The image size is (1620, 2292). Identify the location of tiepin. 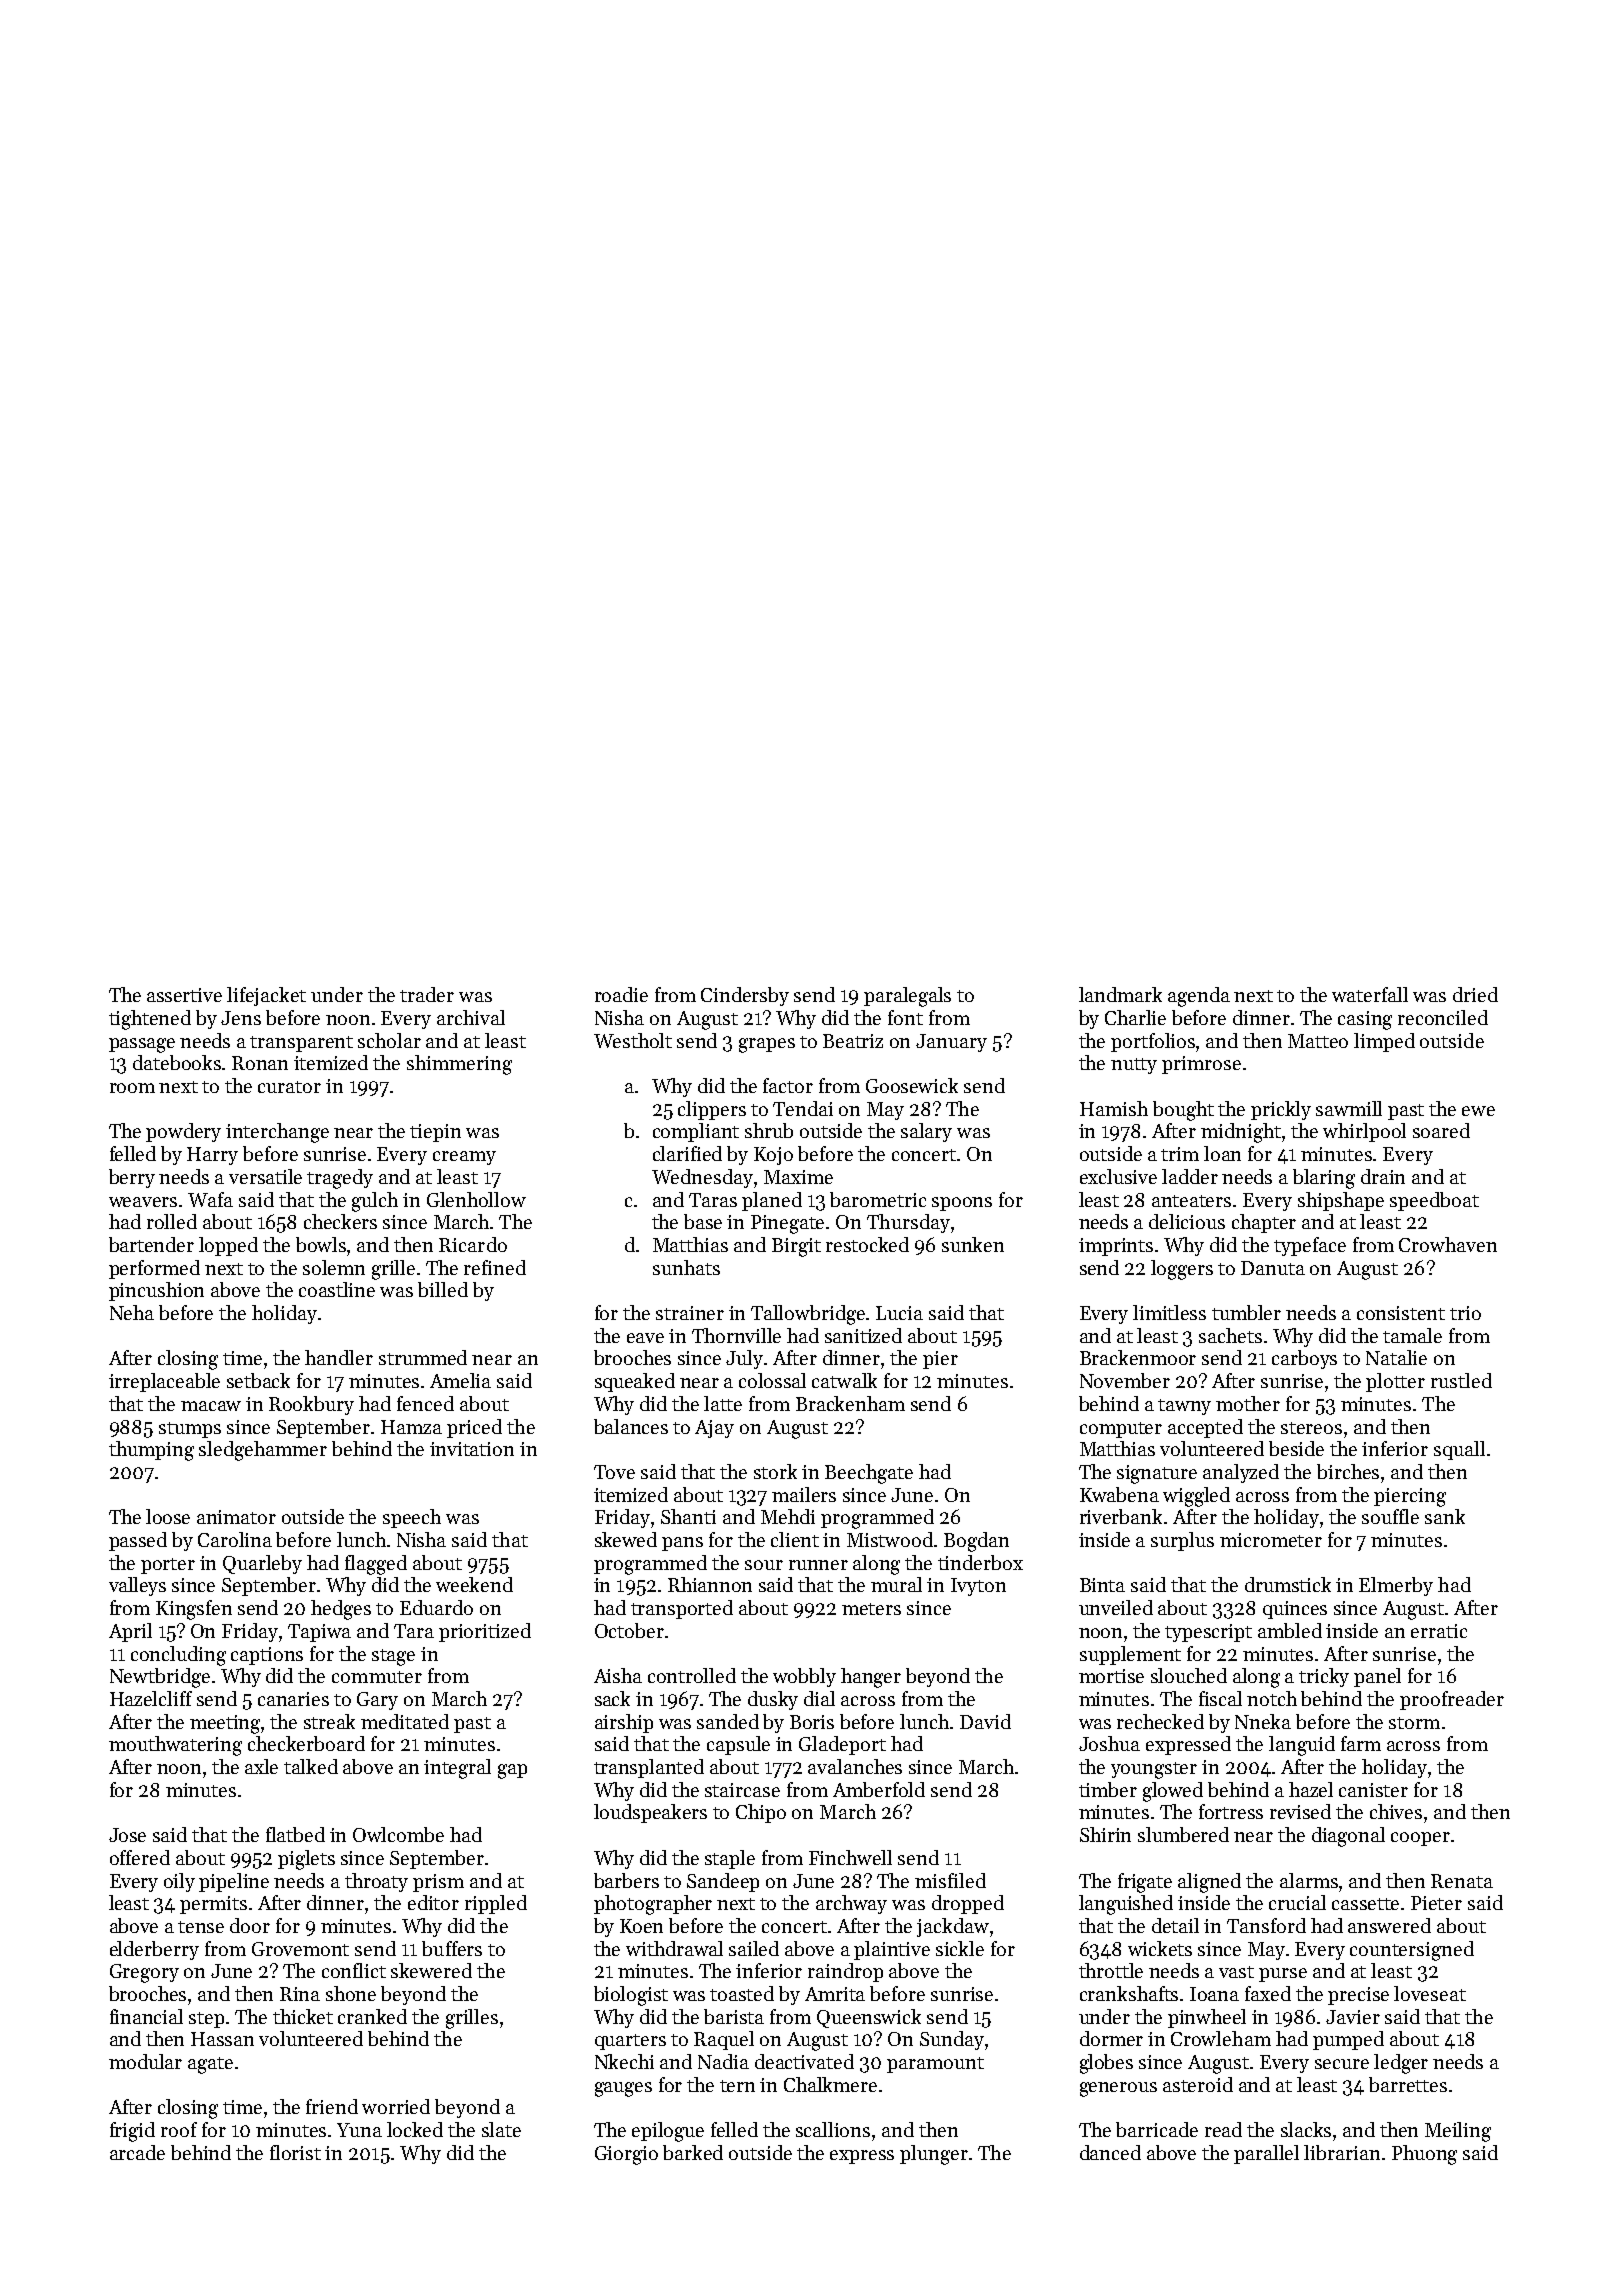
(435, 1133).
